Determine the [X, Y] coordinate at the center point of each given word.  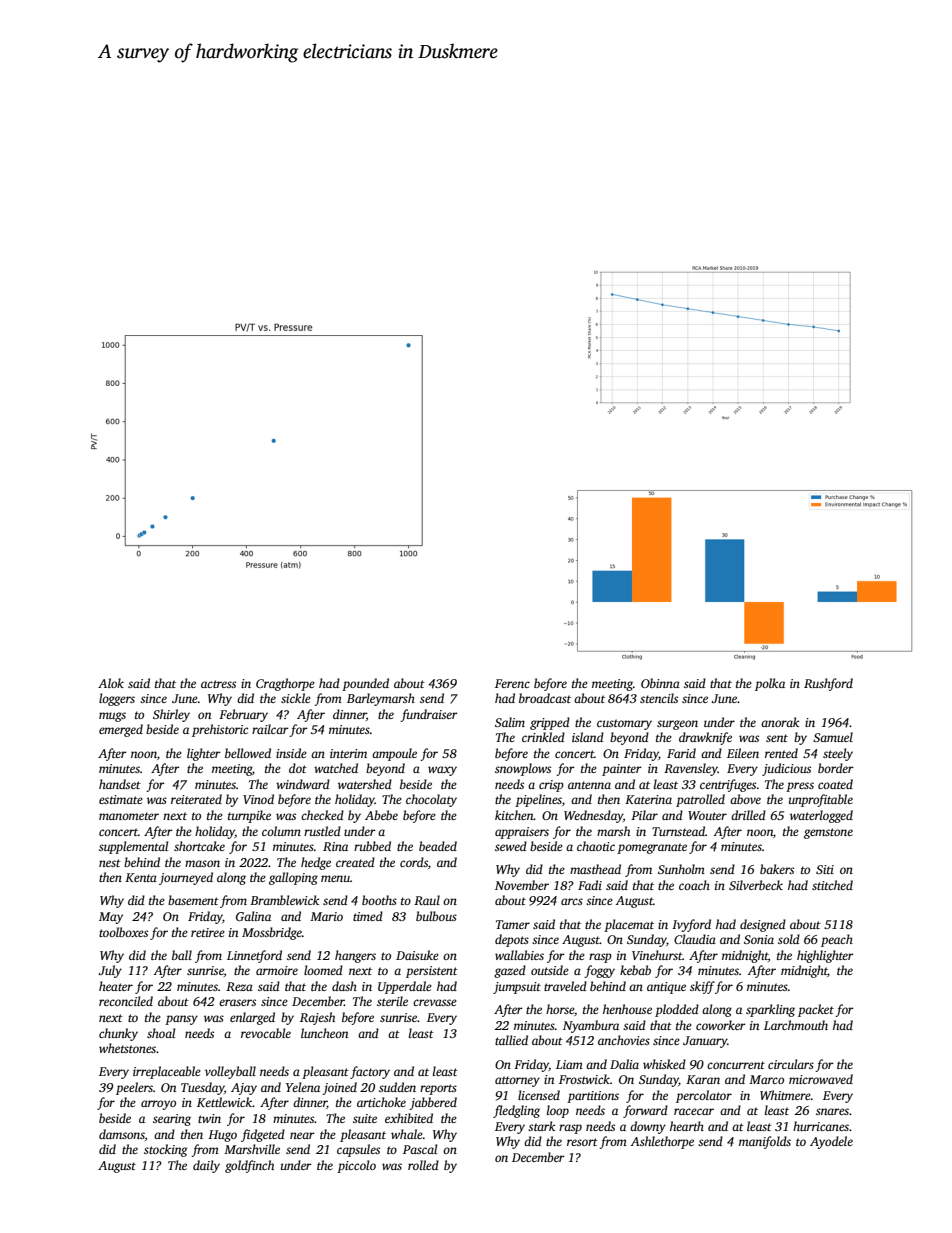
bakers [777, 869]
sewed [511, 846]
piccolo [356, 1166]
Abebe [381, 815]
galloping [293, 878]
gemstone [828, 833]
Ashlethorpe [662, 1142]
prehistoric [220, 730]
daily [206, 1166]
